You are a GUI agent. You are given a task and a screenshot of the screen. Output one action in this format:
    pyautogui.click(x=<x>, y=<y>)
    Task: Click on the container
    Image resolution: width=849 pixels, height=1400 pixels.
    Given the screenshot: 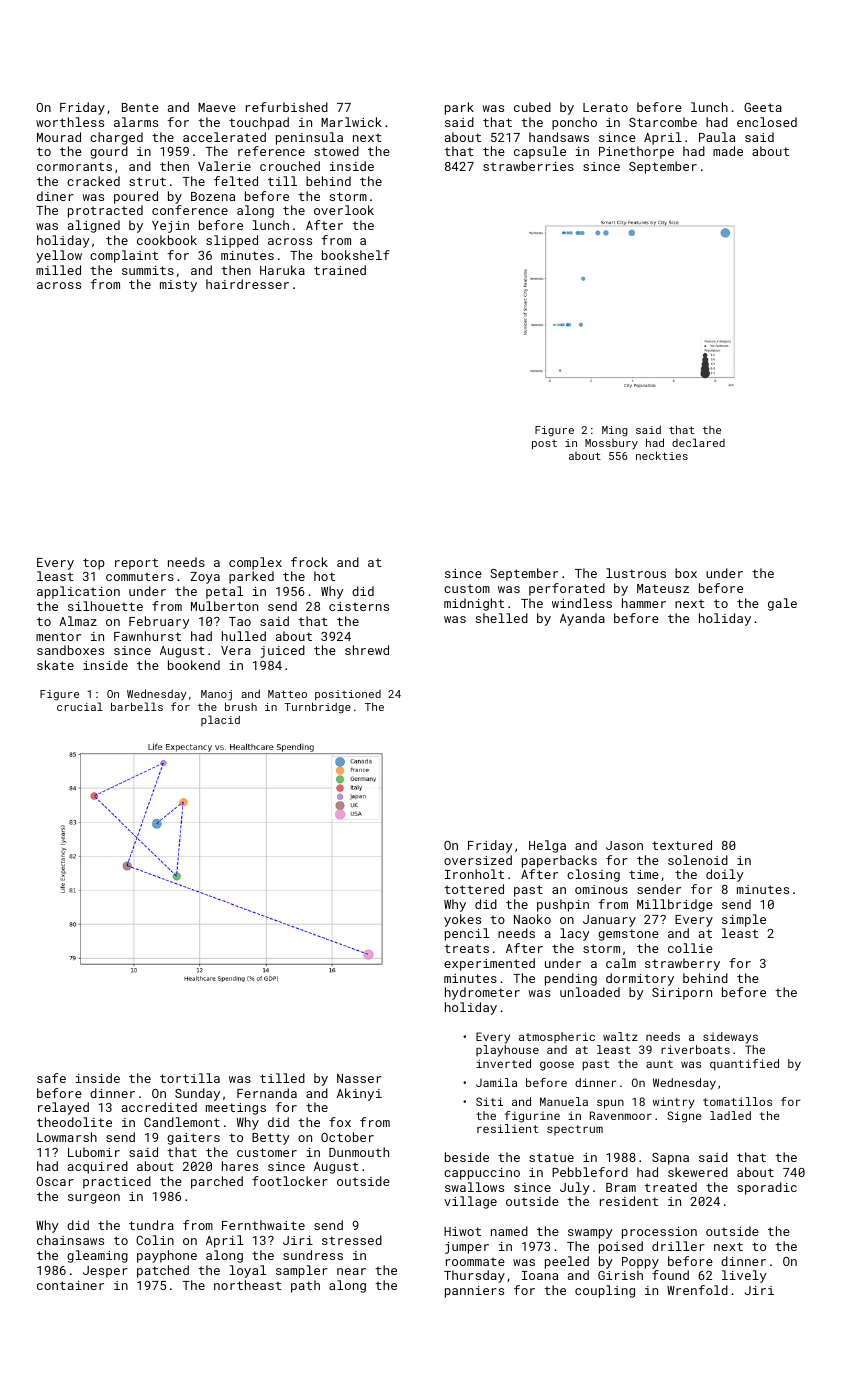 What is the action you would take?
    pyautogui.click(x=70, y=1285)
